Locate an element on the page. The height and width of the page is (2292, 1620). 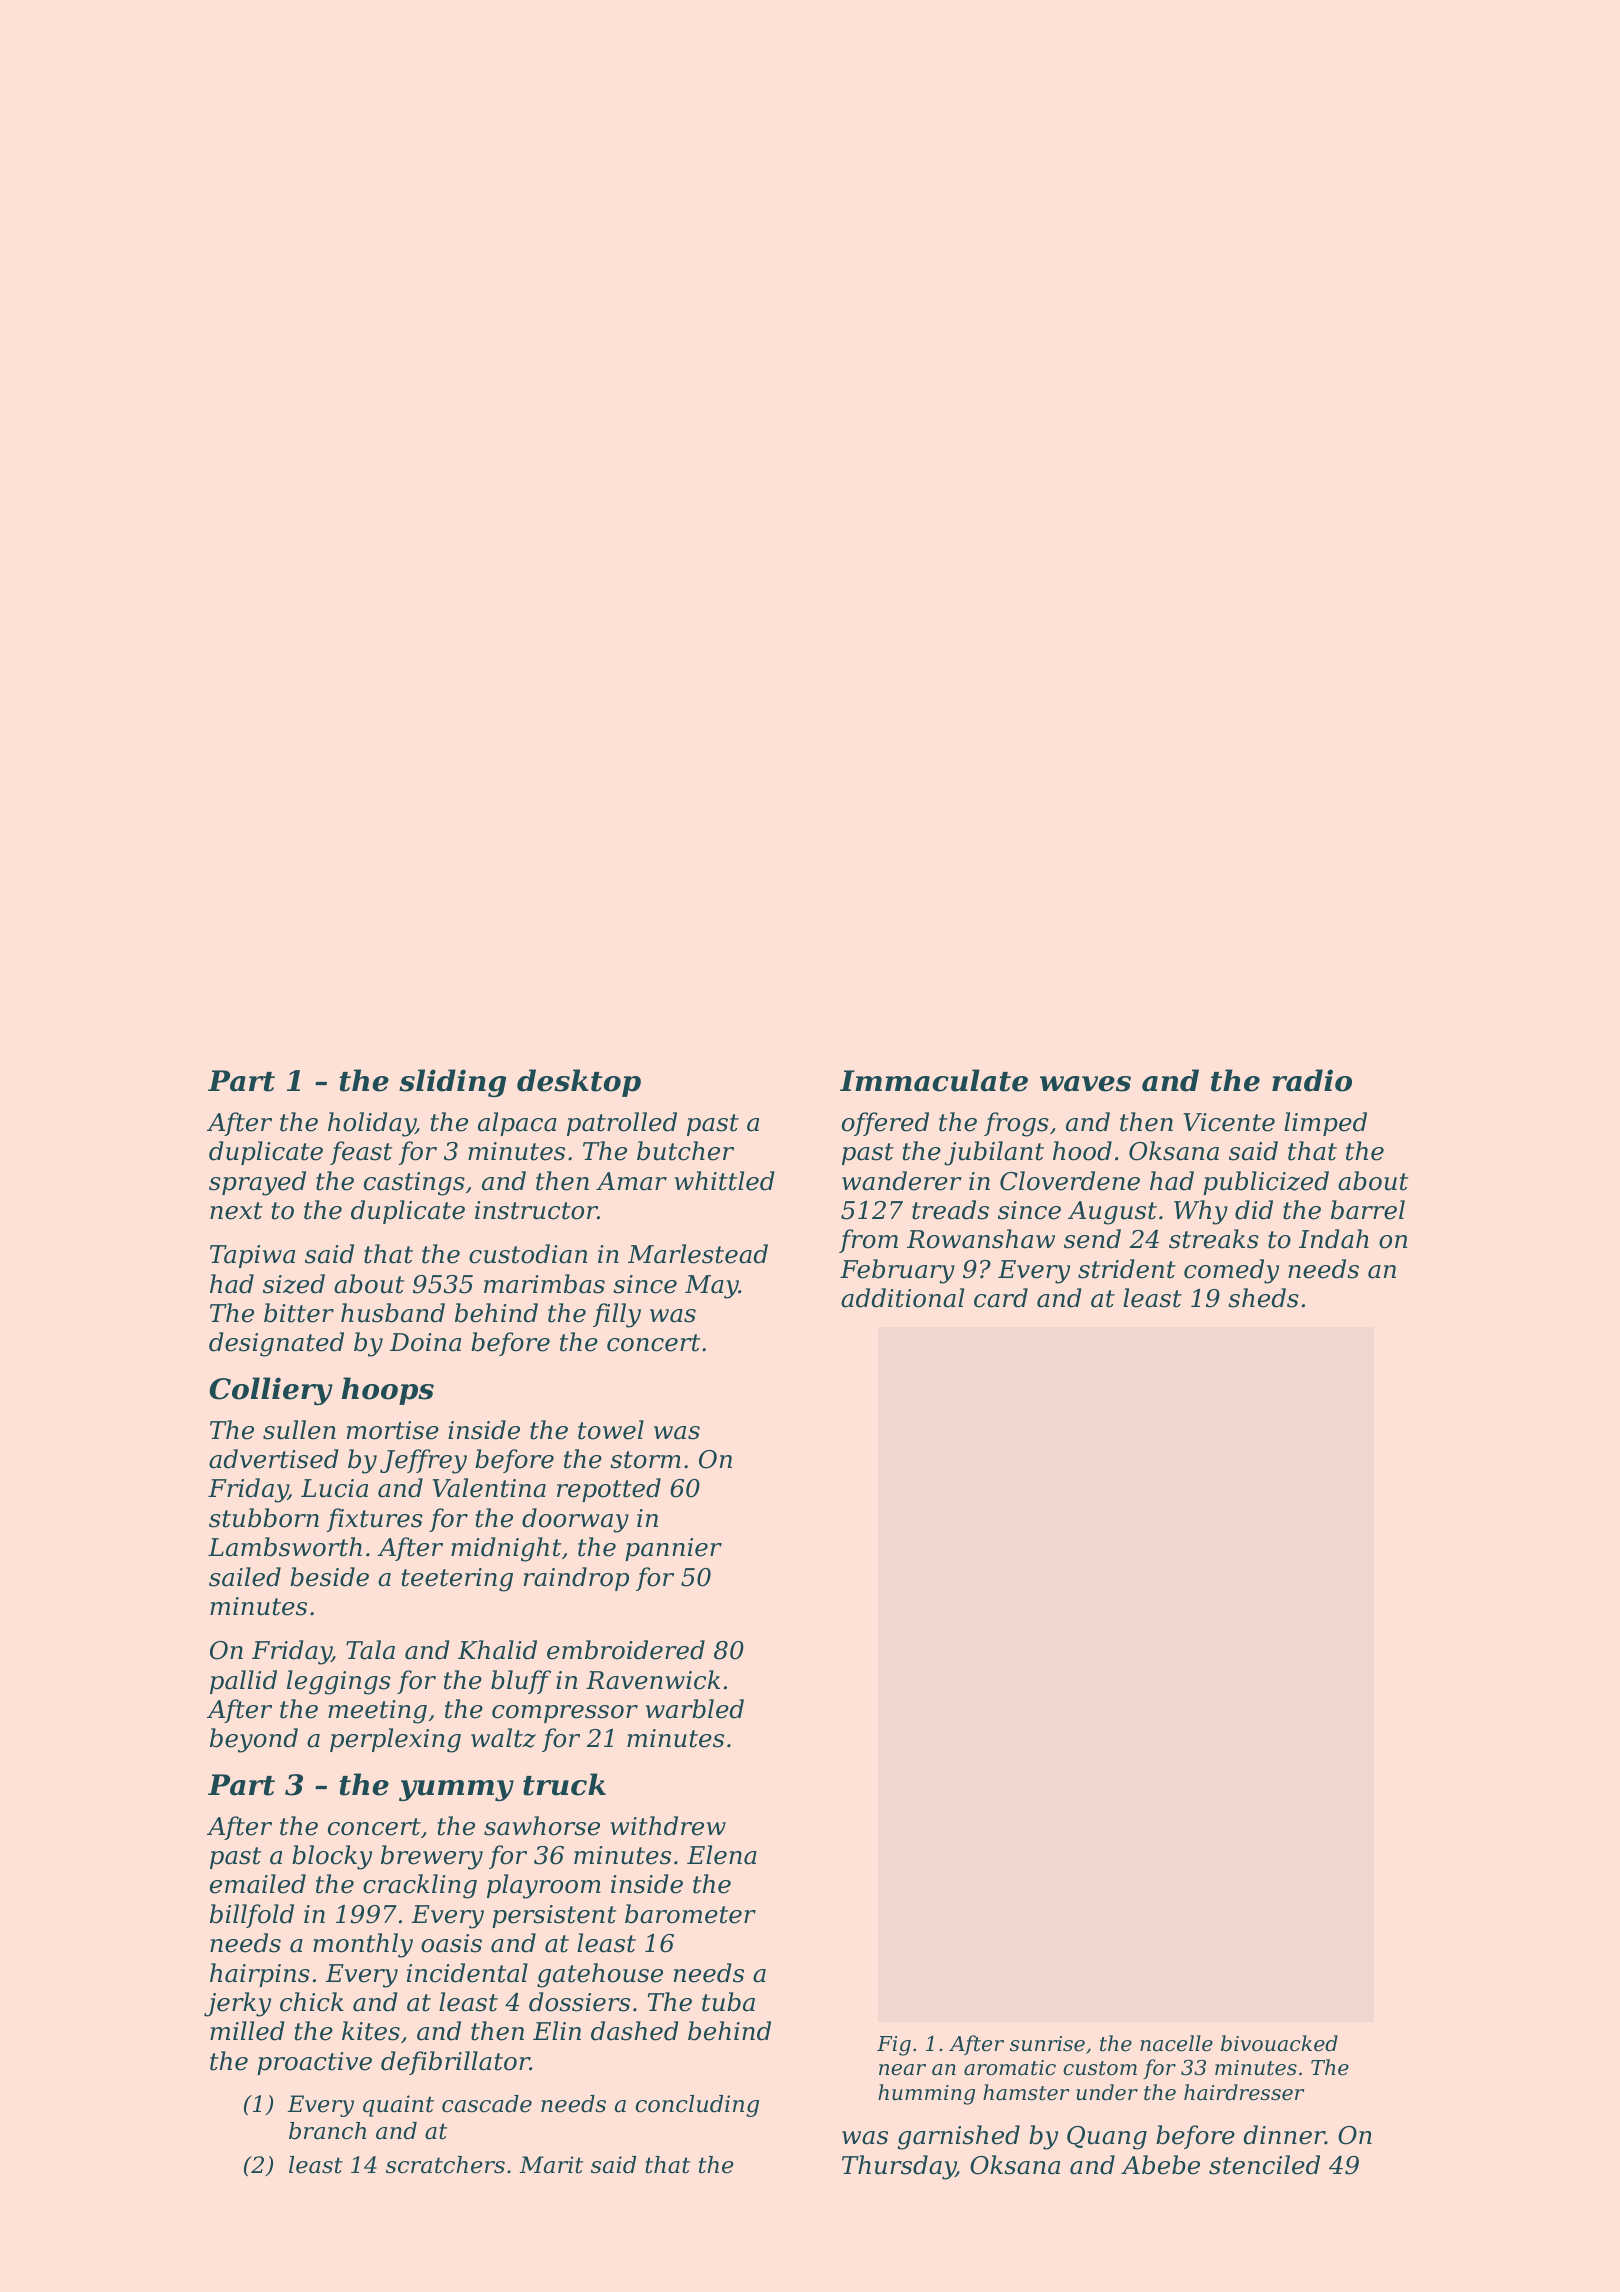
storm is located at coordinates (645, 1460).
